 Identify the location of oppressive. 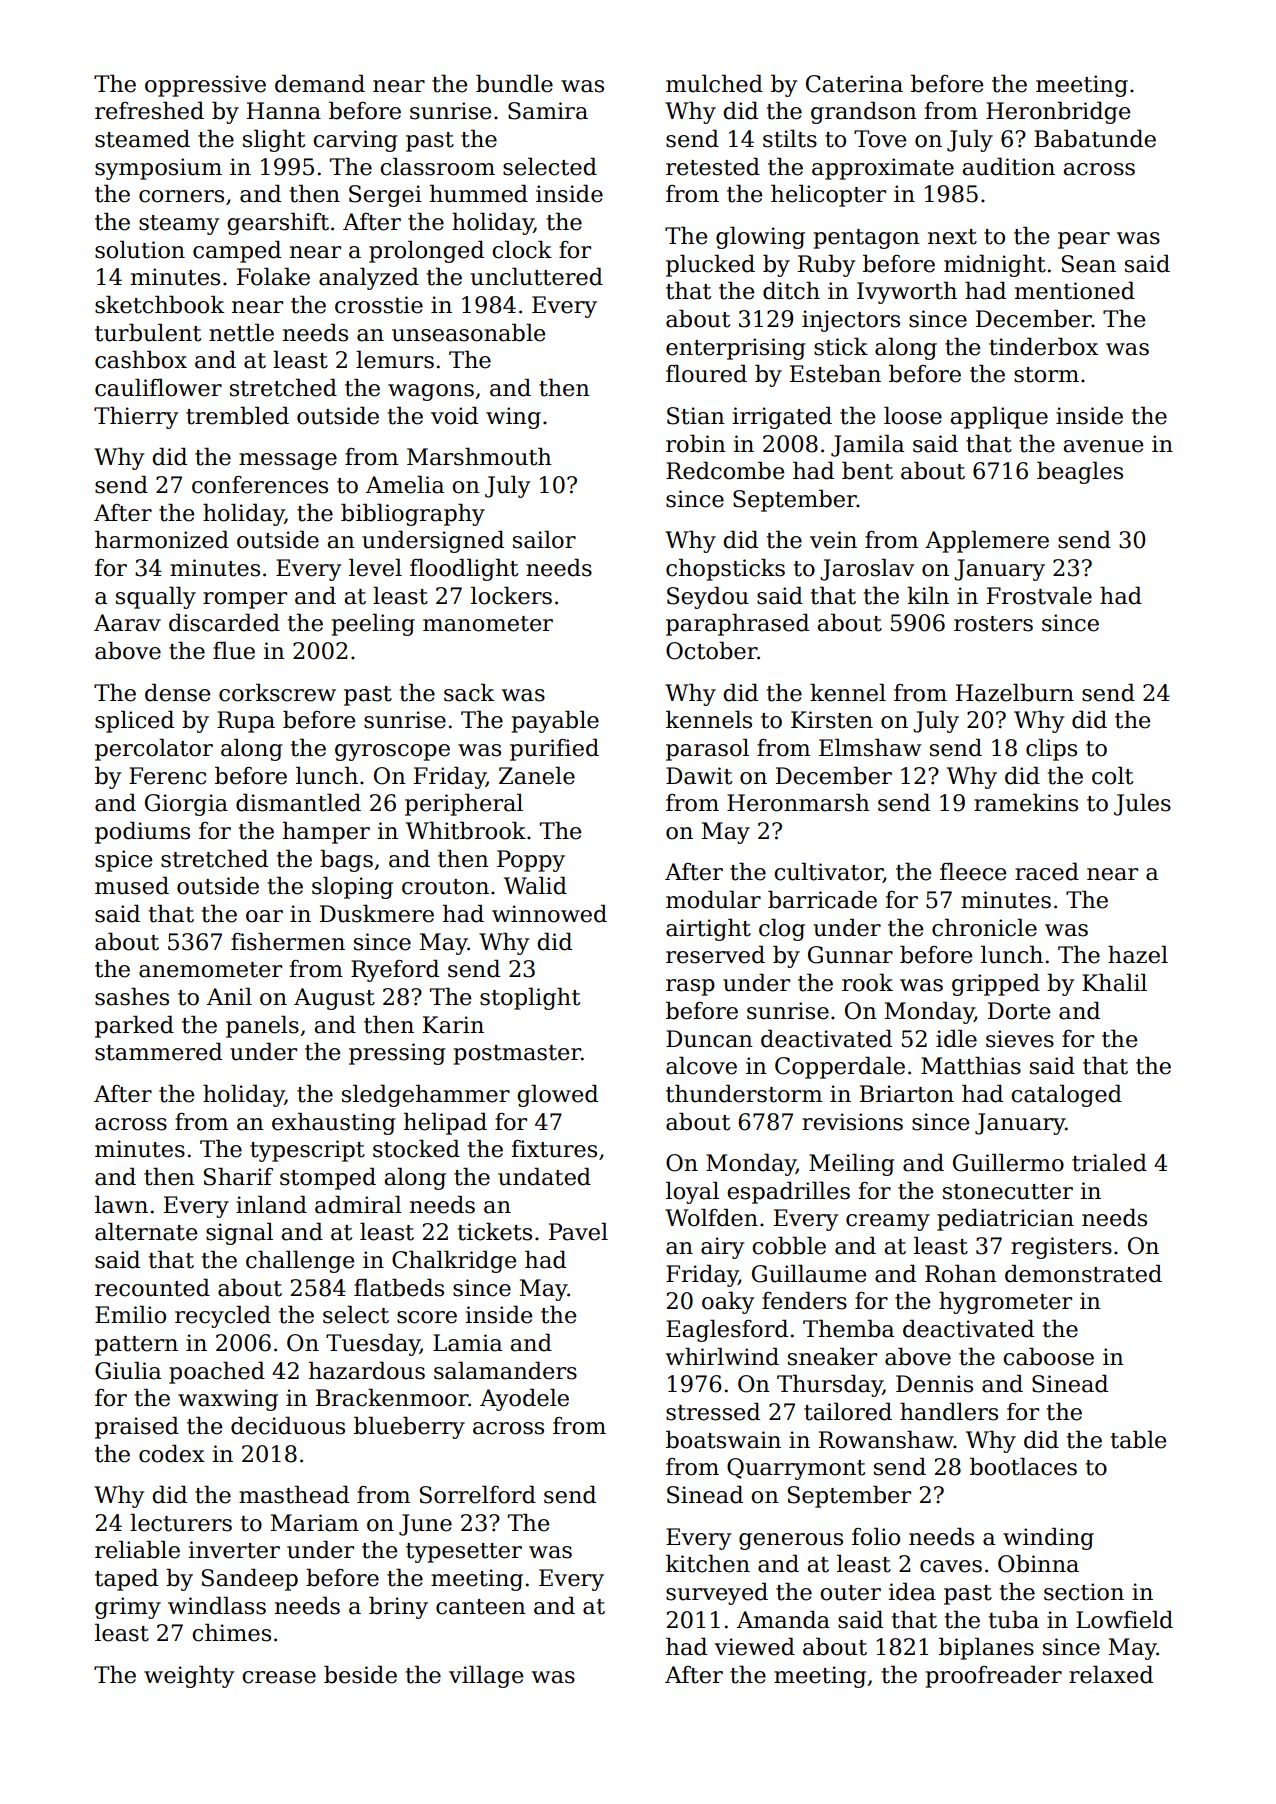
(205, 86).
